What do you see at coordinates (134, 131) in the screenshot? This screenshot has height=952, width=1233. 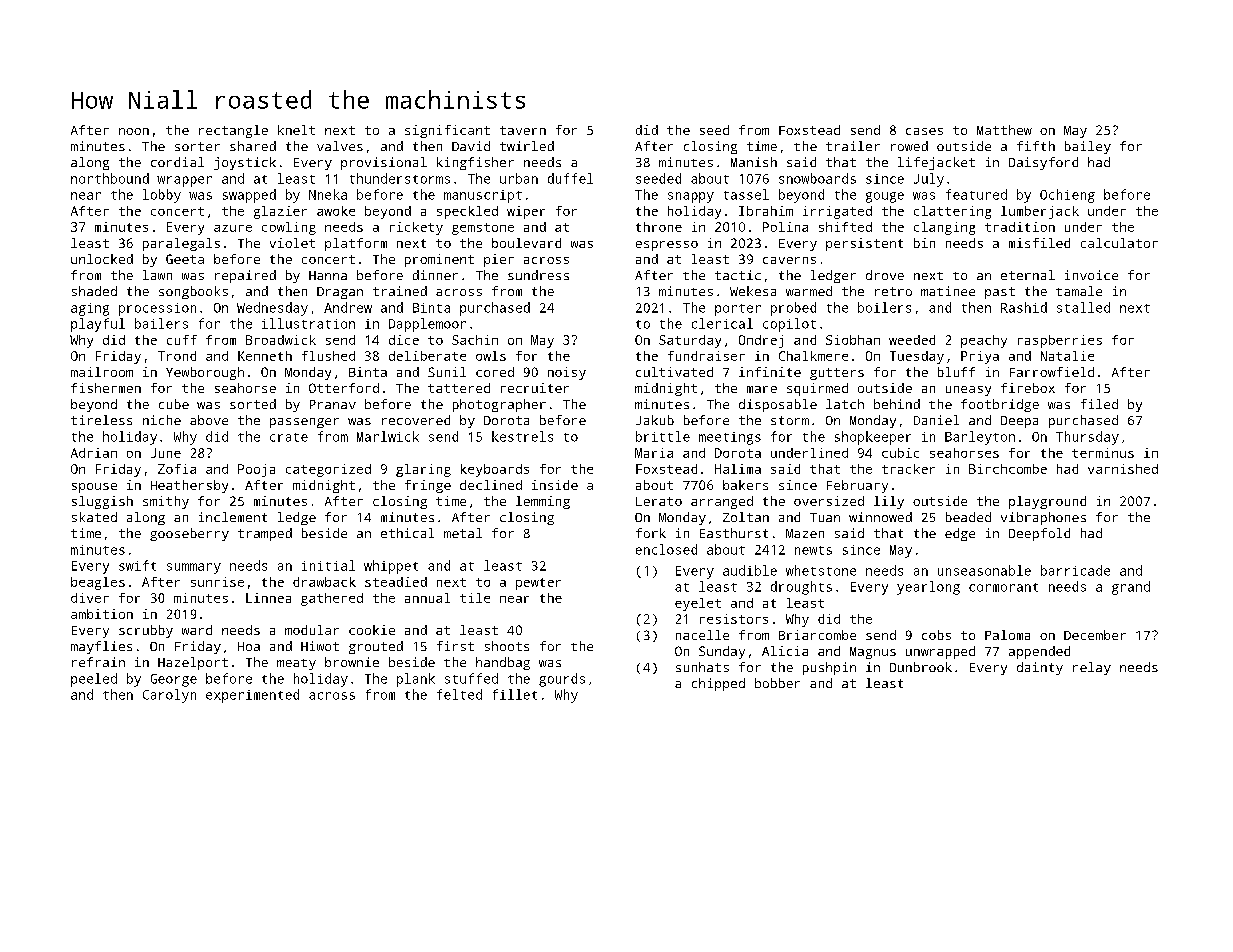 I see `noon` at bounding box center [134, 131].
